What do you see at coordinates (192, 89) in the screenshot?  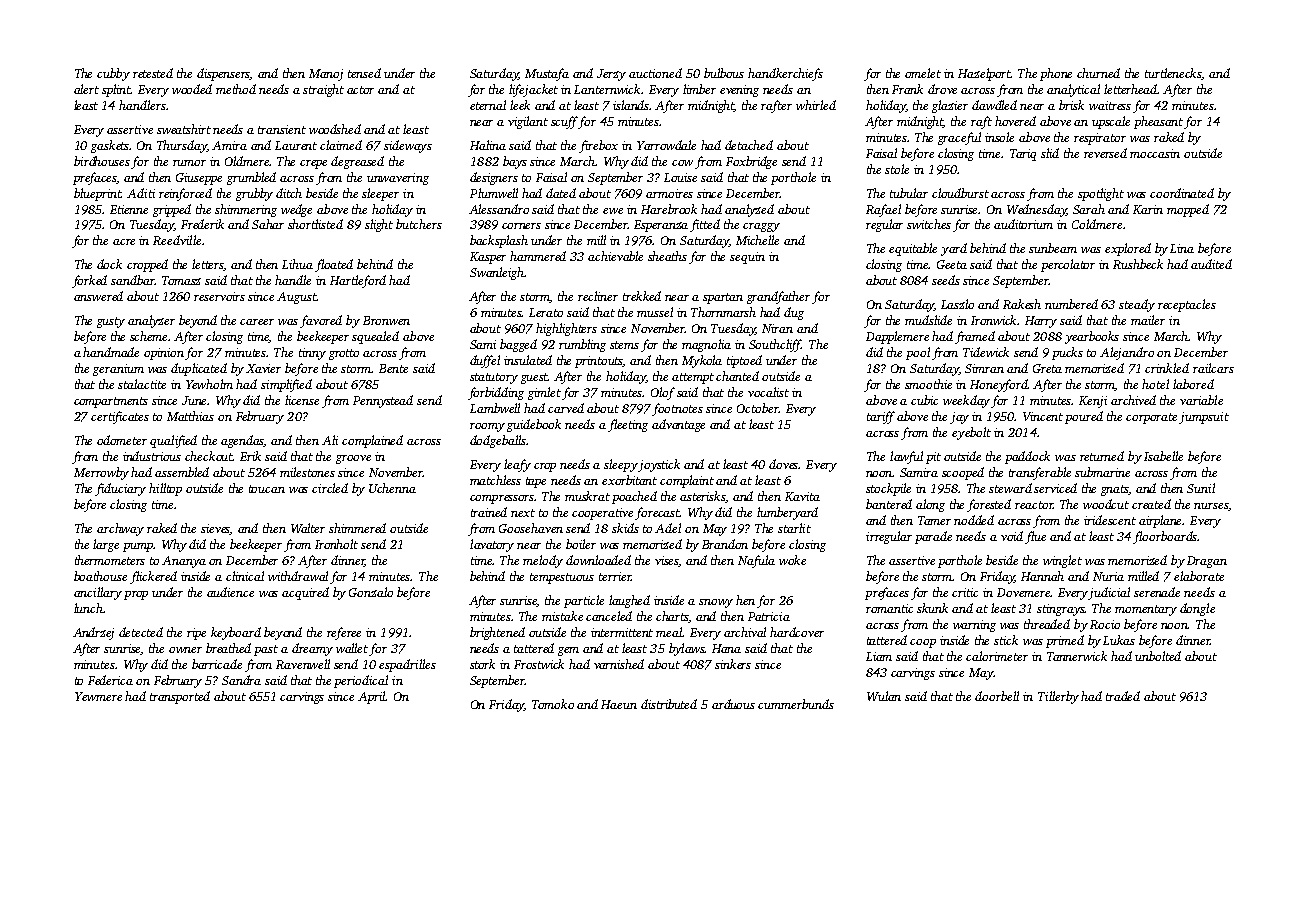 I see `wooded` at bounding box center [192, 89].
